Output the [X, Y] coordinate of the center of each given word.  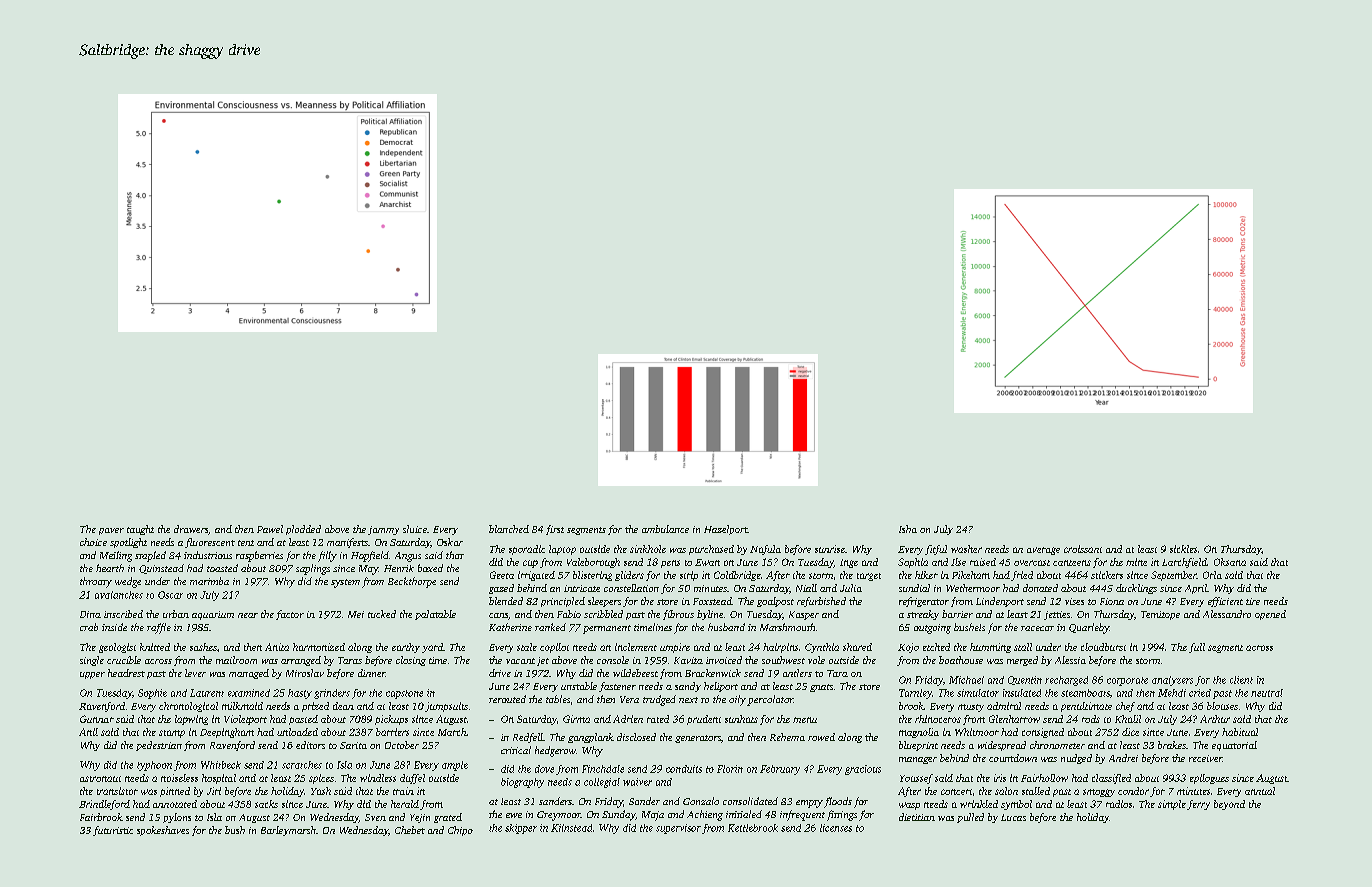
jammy [383, 530]
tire [1253, 601]
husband [726, 627]
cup [530, 564]
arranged [301, 661]
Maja [653, 816]
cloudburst [1103, 647]
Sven [375, 817]
